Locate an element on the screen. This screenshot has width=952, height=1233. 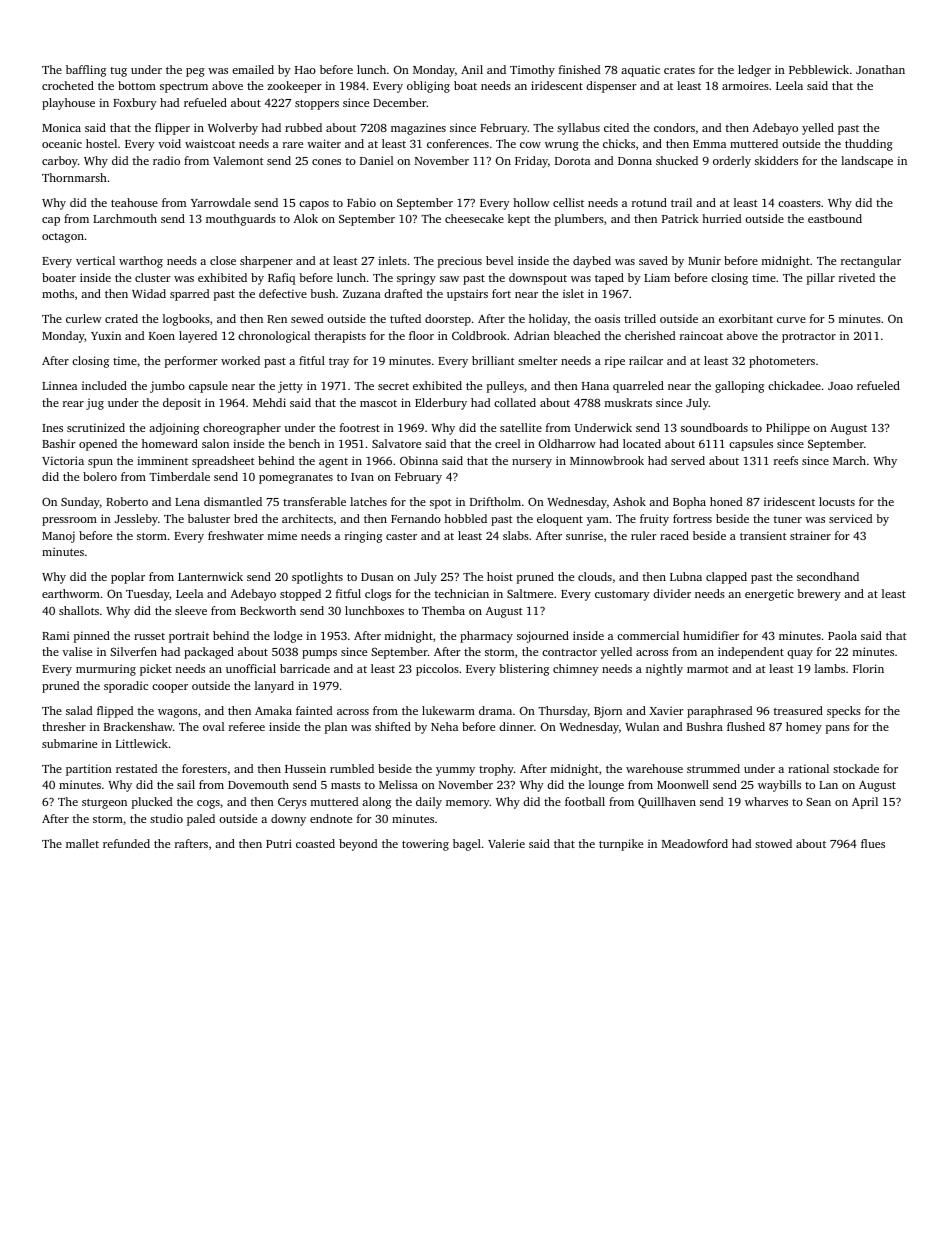
landscape is located at coordinates (867, 162).
